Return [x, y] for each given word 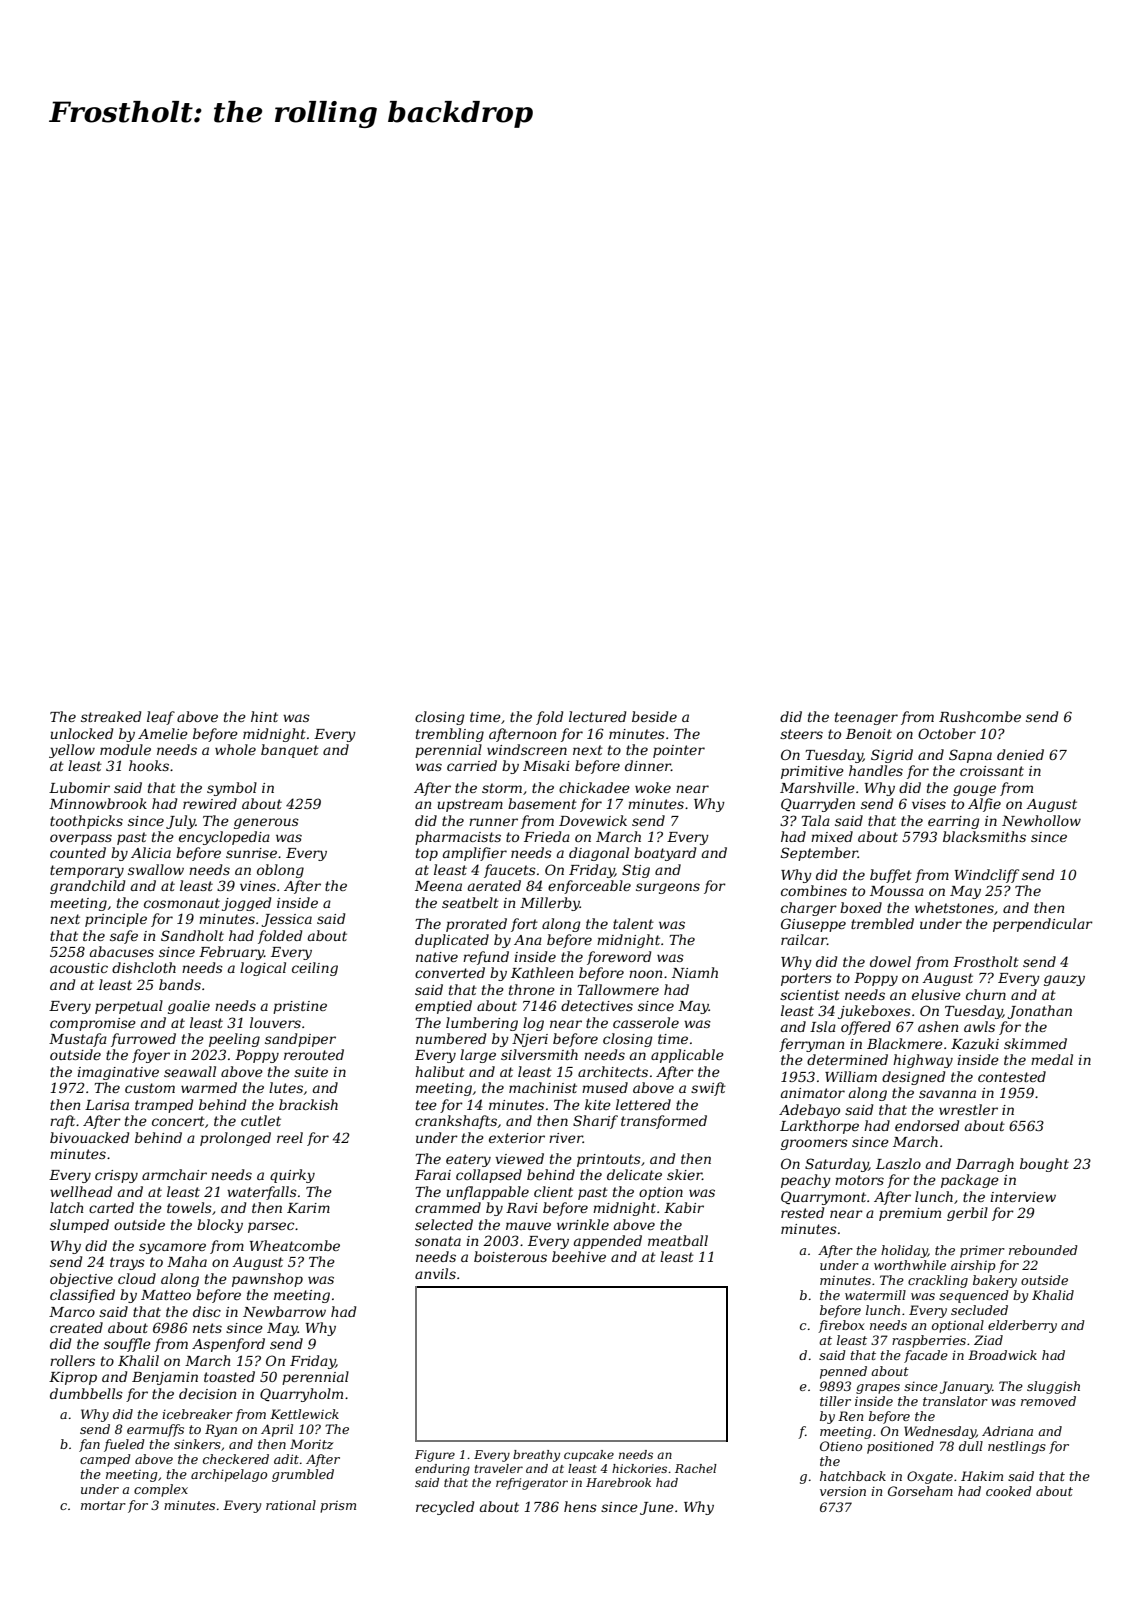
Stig [636, 871]
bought [1044, 1165]
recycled [445, 1508]
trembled [882, 923]
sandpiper [300, 1040]
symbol [232, 789]
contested [1012, 1076]
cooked [1009, 1491]
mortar [103, 1505]
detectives [597, 1005]
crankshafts [456, 1122]
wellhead [81, 1191]
